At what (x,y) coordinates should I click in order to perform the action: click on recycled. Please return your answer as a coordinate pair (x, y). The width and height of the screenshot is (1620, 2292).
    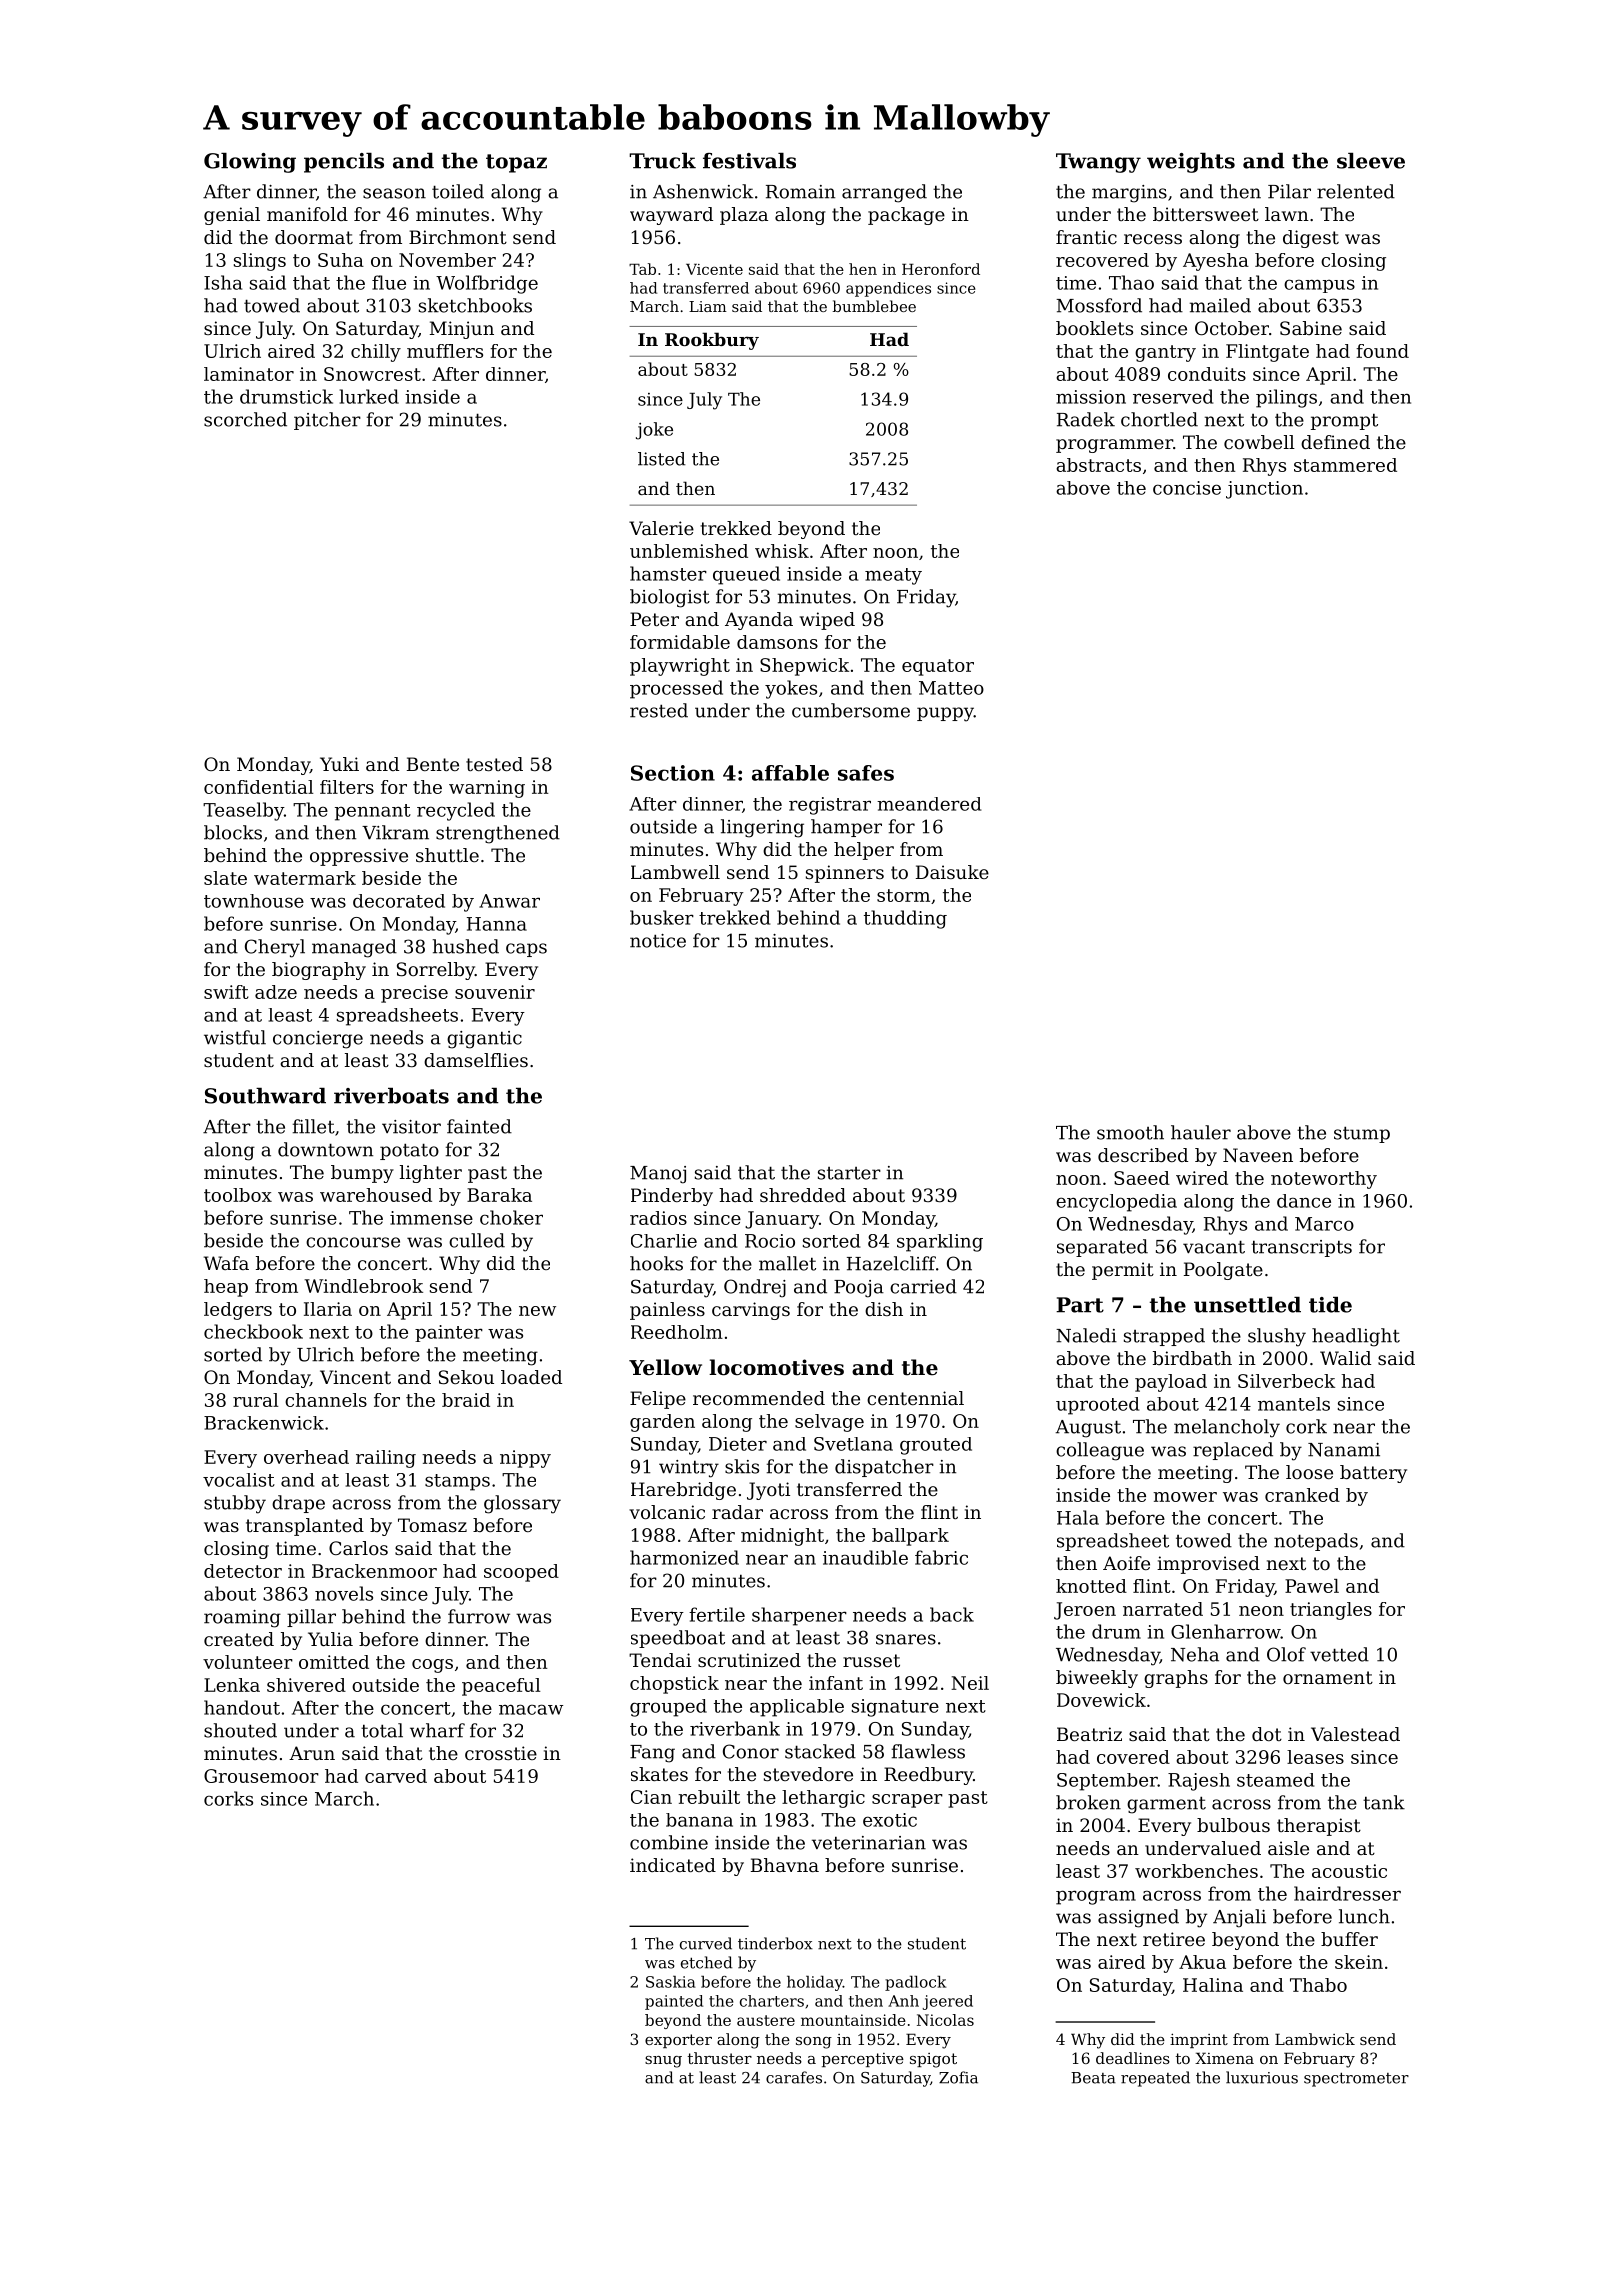
    Looking at the image, I should click on (456, 811).
